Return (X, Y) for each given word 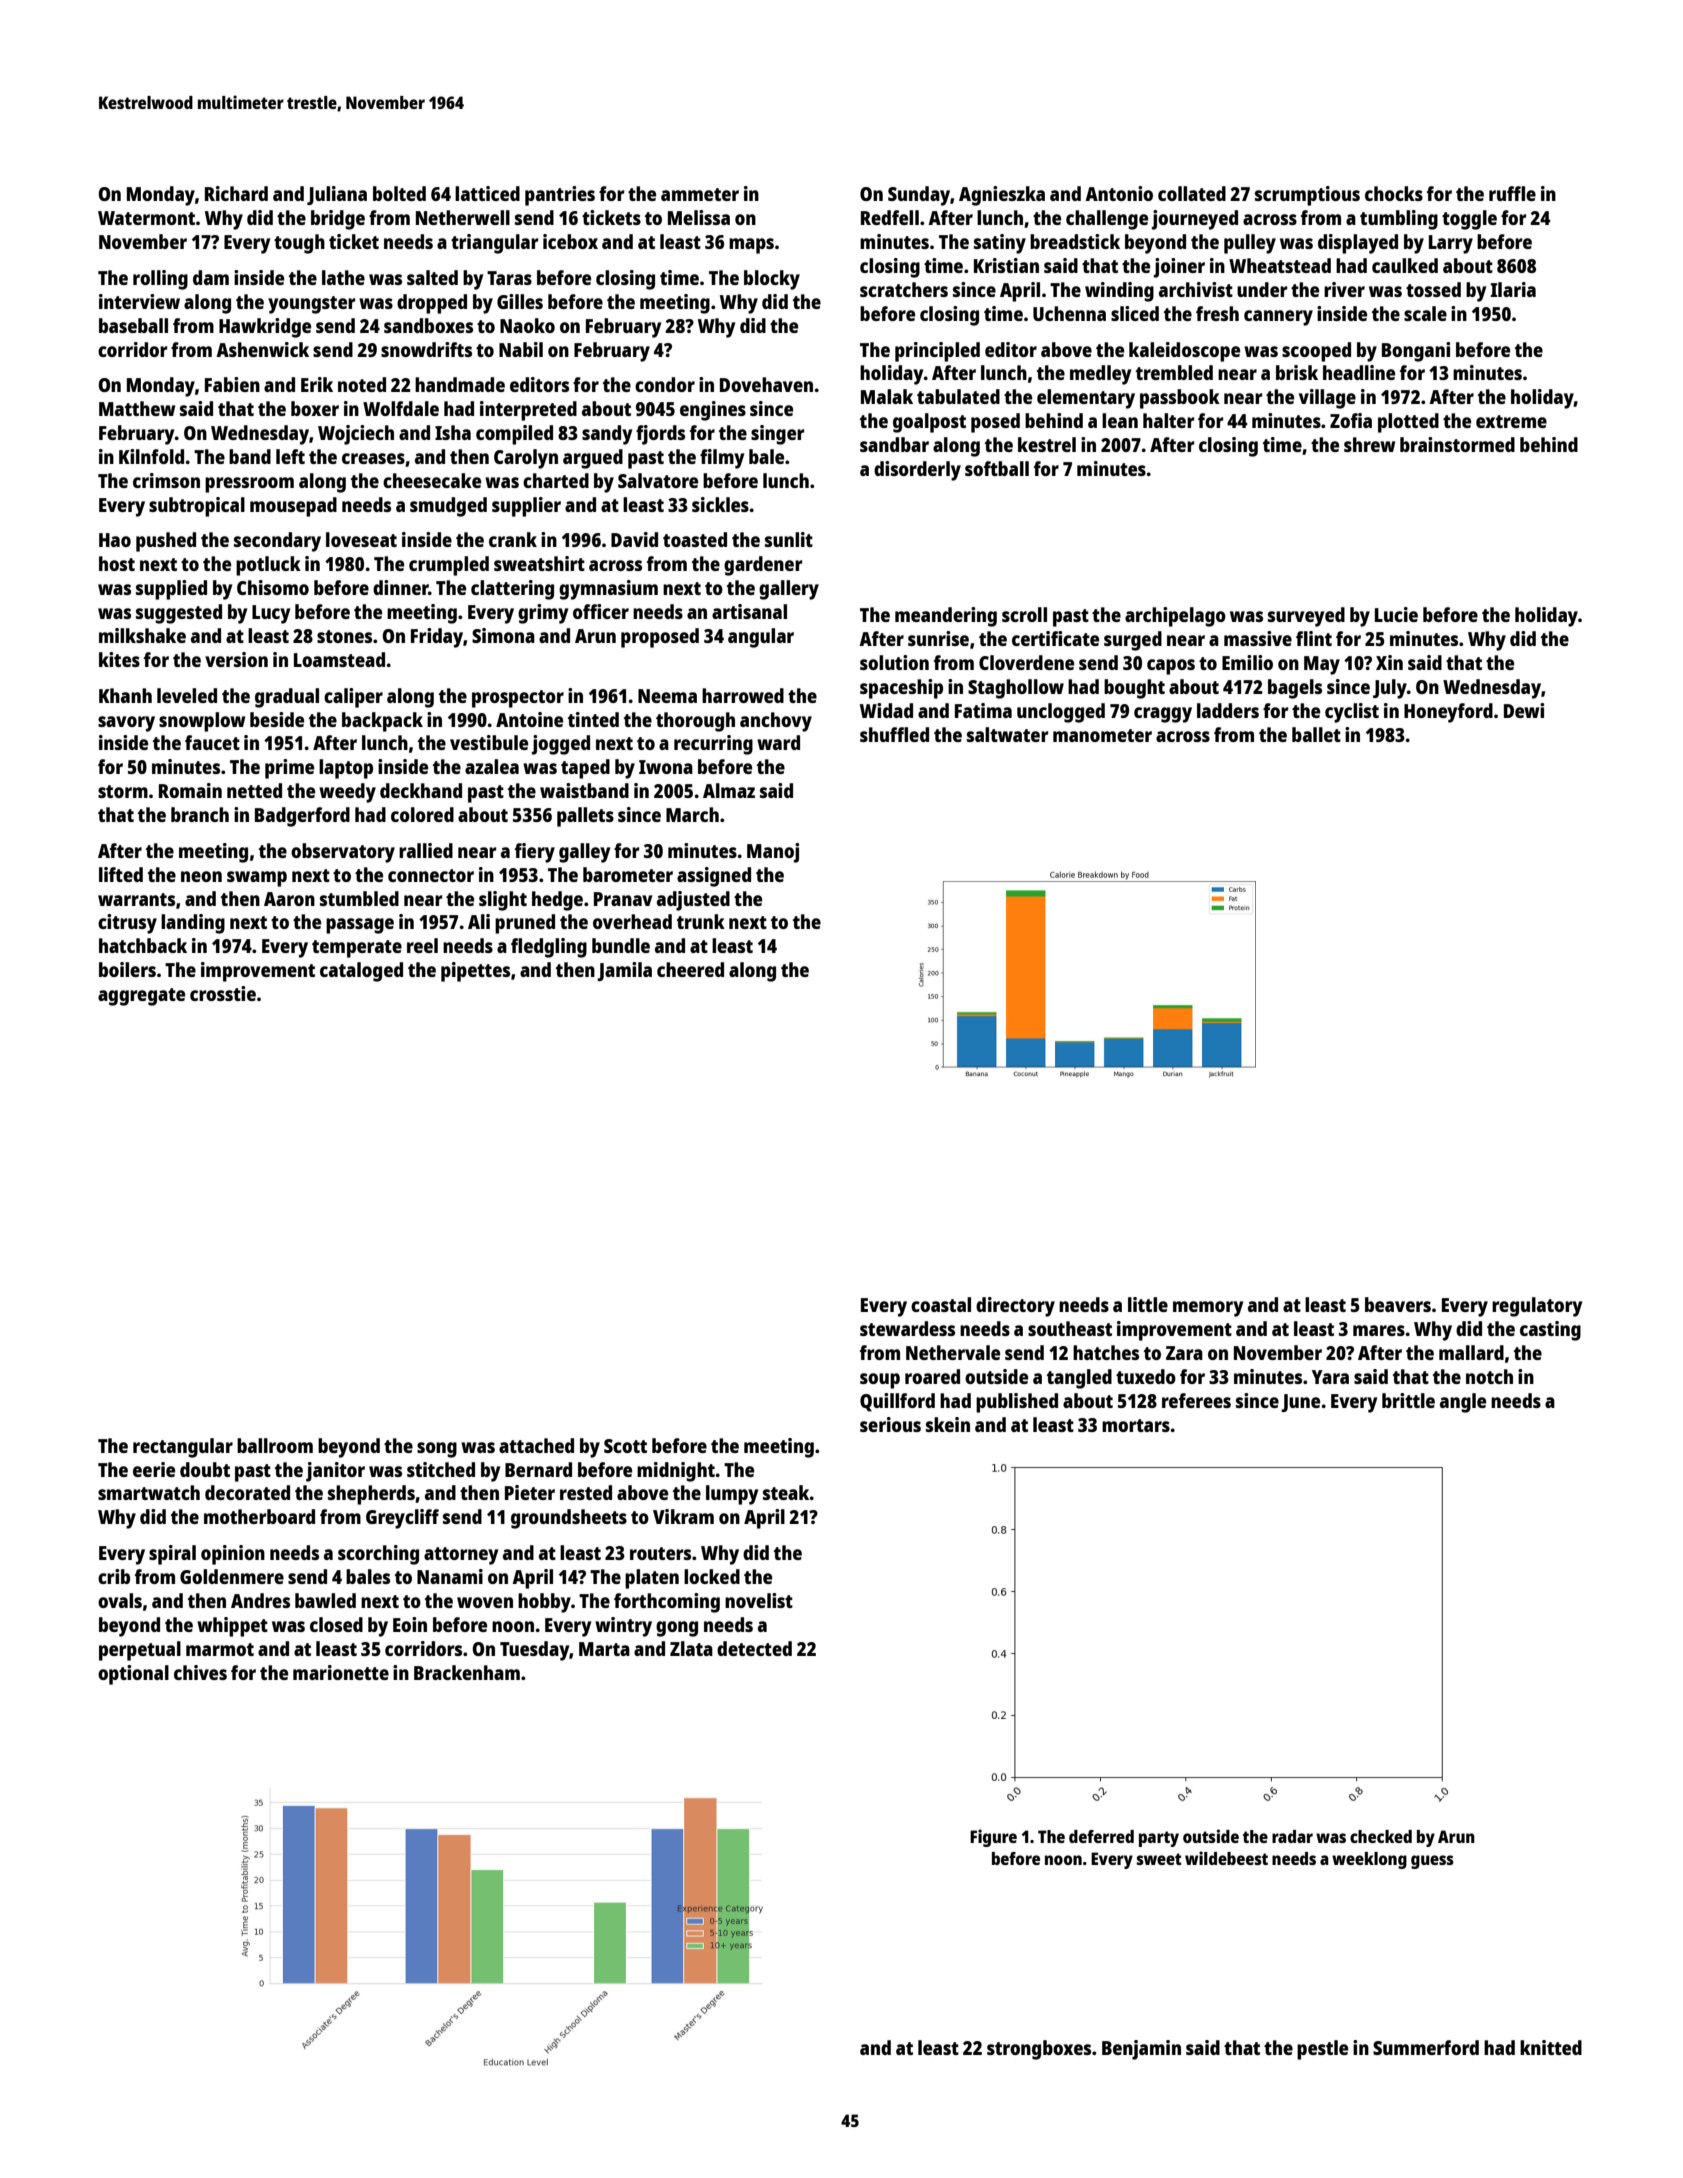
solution (894, 662)
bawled (325, 1600)
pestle (1322, 2050)
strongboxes (1039, 2050)
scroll (1024, 614)
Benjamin (1141, 2050)
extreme (1511, 421)
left (290, 456)
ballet (1316, 734)
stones (344, 636)
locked (712, 1576)
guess (1432, 1862)
